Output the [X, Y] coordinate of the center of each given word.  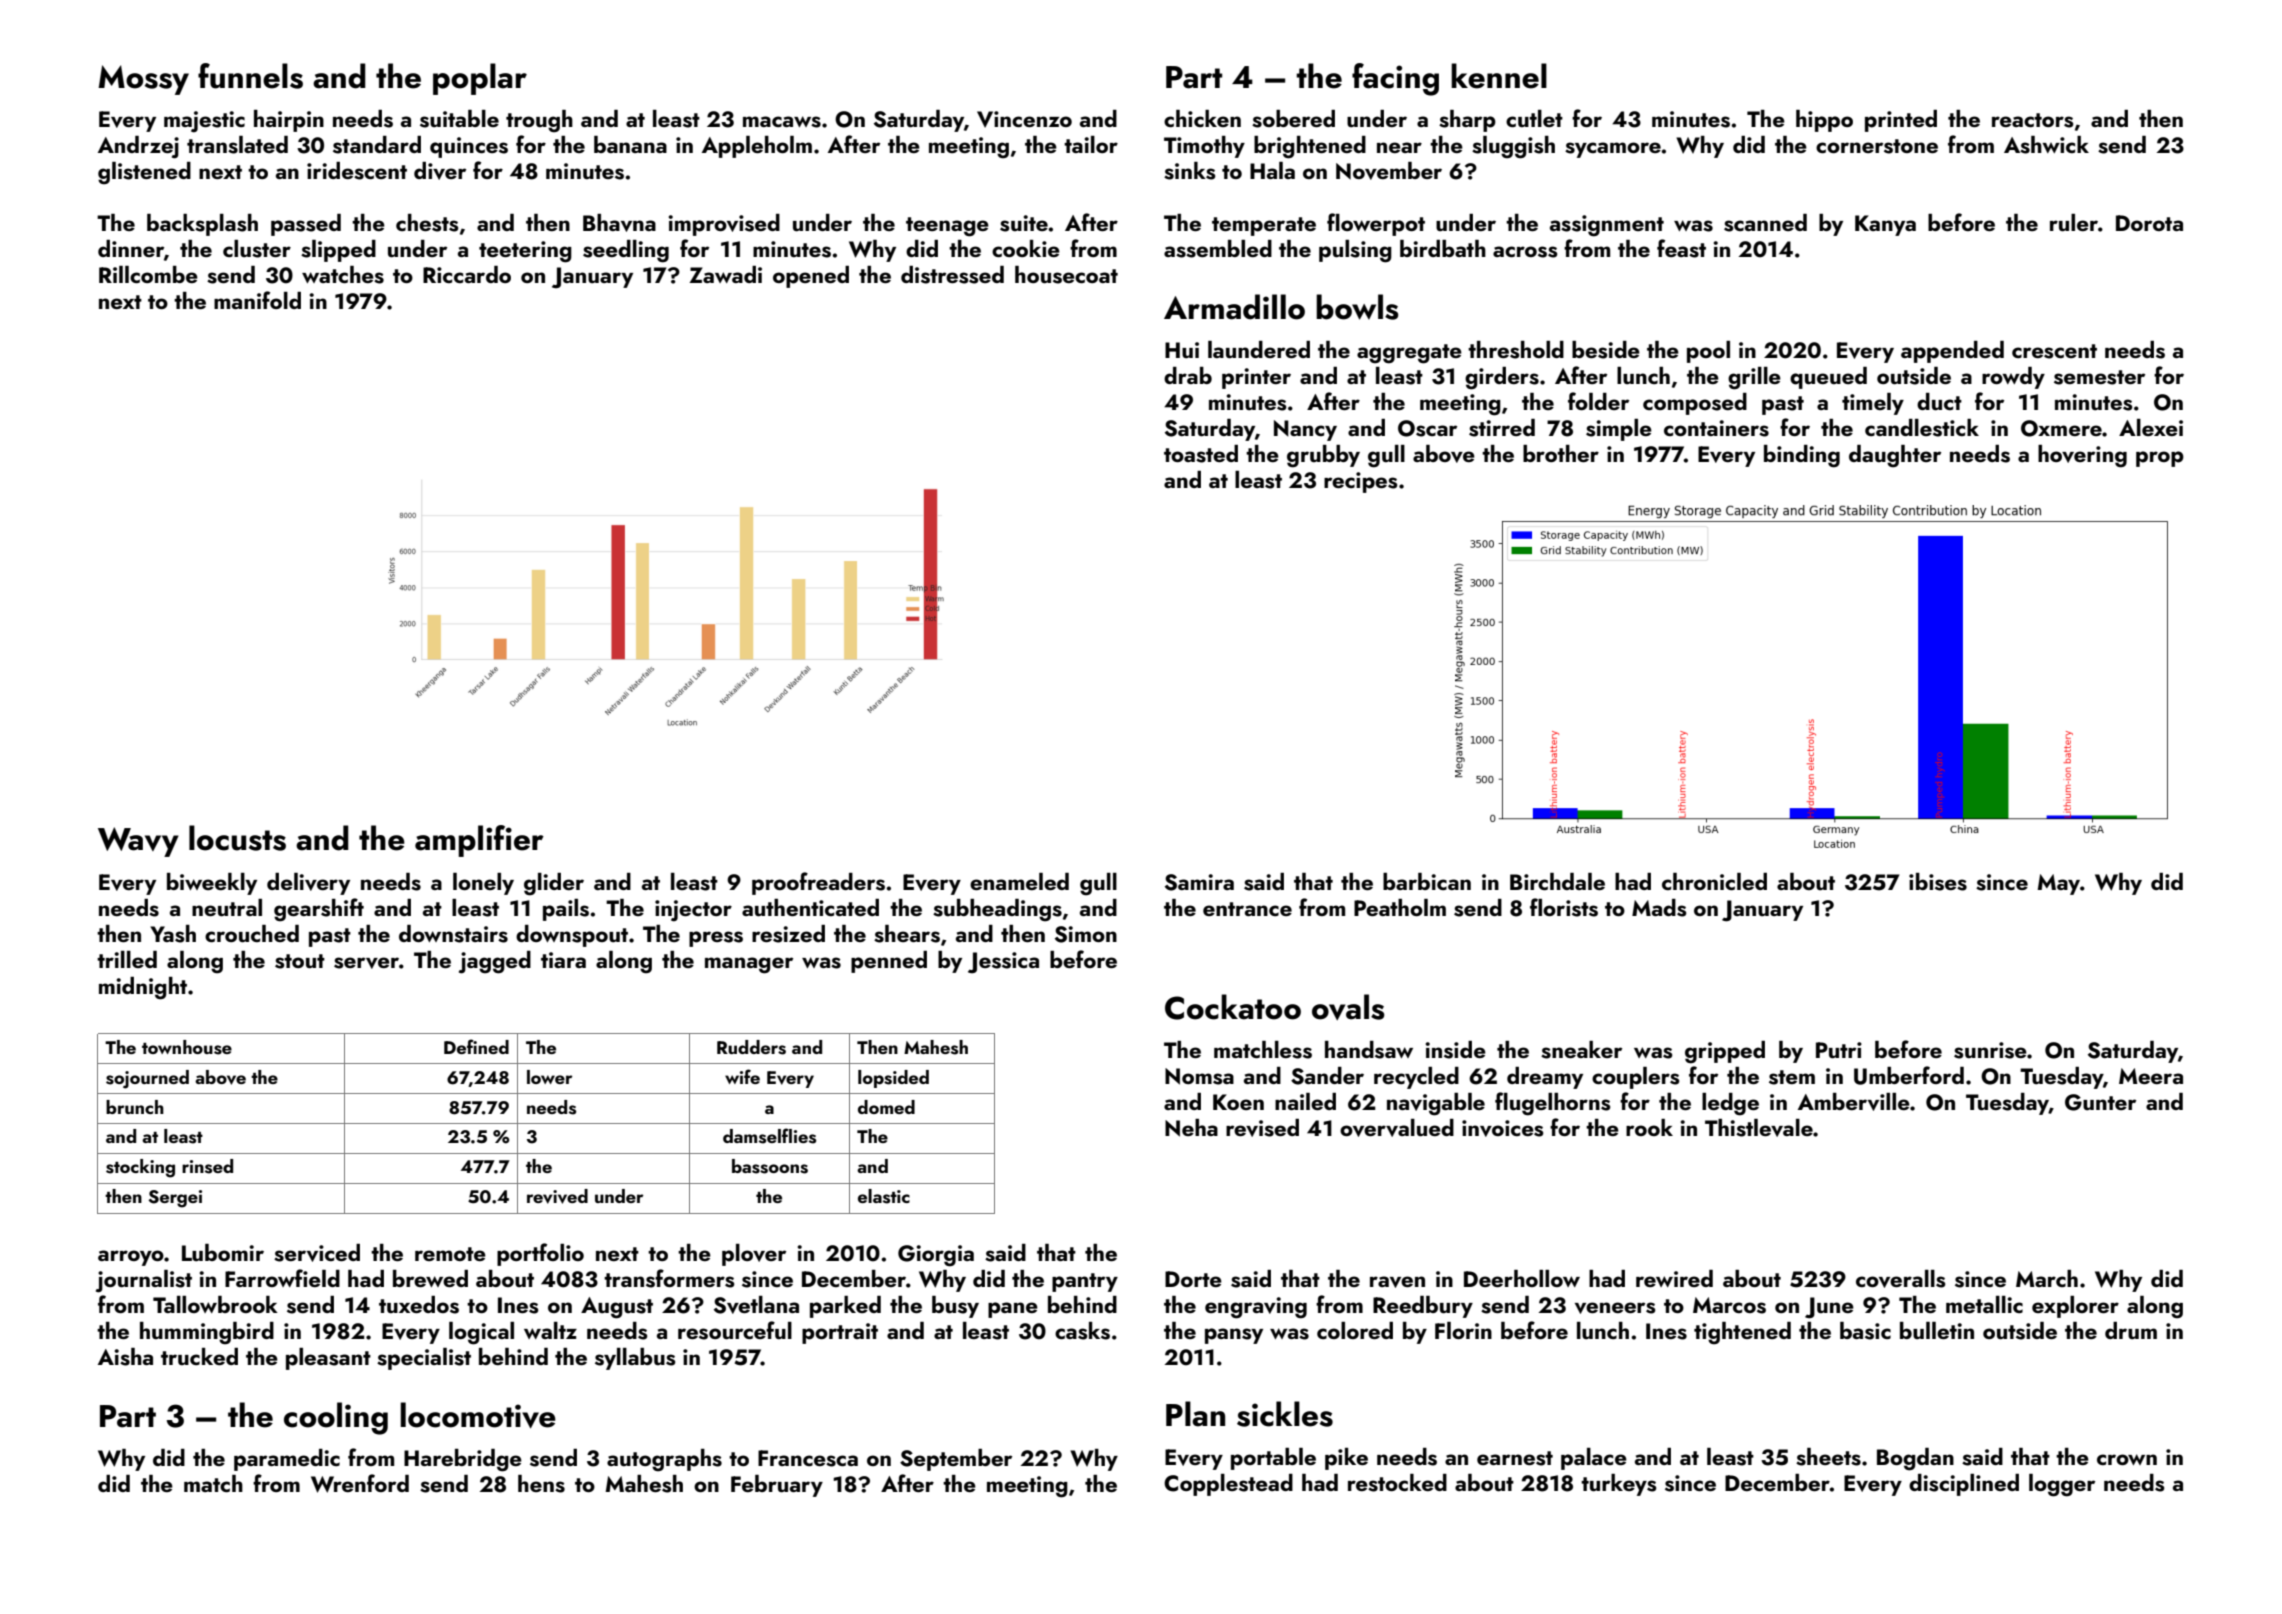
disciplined [1964, 1485]
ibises [1938, 882]
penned [889, 962]
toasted [1201, 454]
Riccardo [467, 274]
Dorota [2149, 223]
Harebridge [463, 1460]
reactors [2033, 120]
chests [427, 223]
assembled [1218, 249]
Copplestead [1228, 1485]
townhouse [187, 1047]
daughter [1895, 456]
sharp [1467, 121]
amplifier [479, 841]
